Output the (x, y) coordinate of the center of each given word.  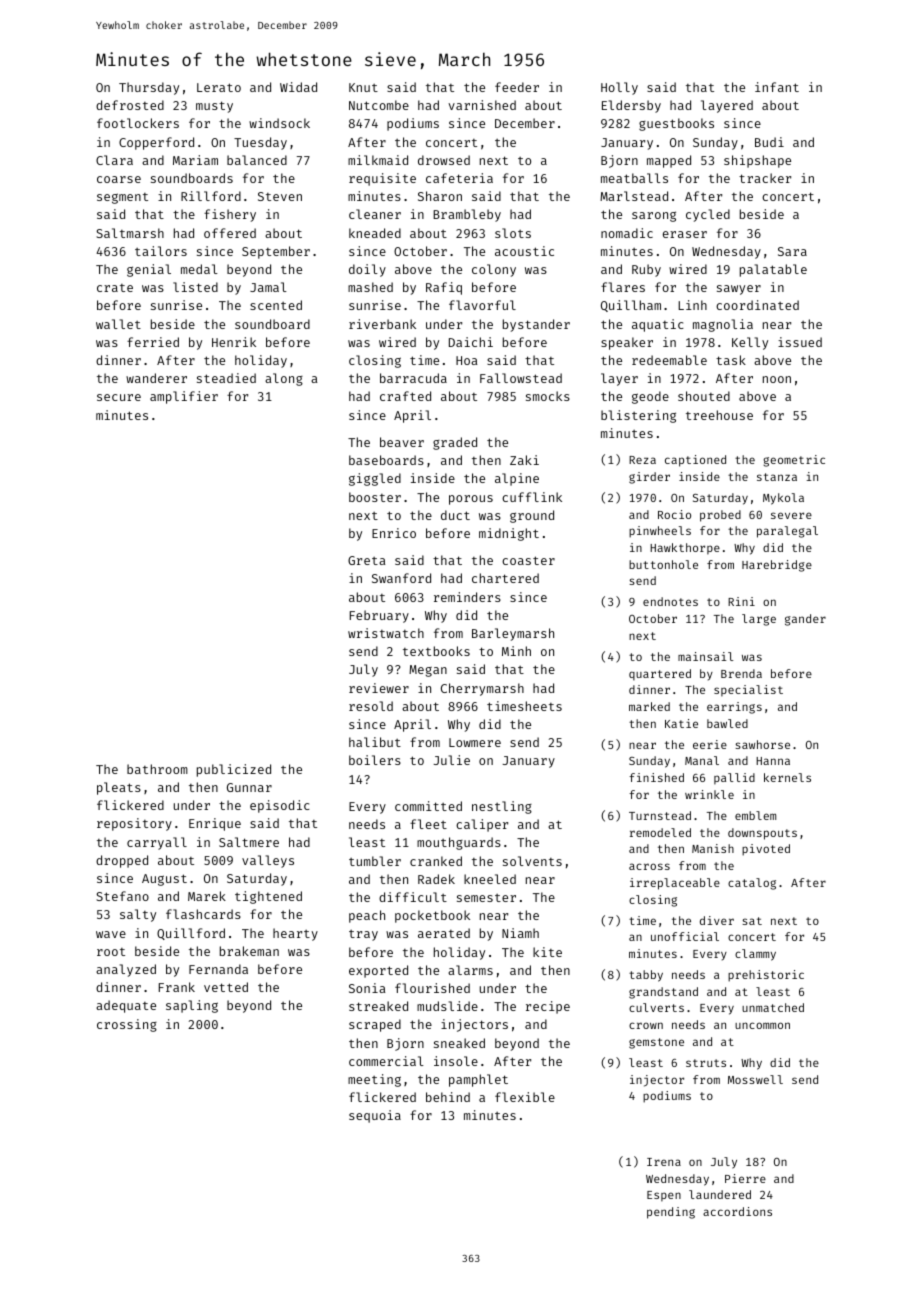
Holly (619, 88)
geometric (794, 461)
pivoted (766, 850)
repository (134, 824)
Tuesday (260, 143)
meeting (374, 1080)
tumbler (375, 861)
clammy (755, 955)
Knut (363, 87)
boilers (375, 760)
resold (371, 706)
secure (119, 397)
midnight (509, 534)
